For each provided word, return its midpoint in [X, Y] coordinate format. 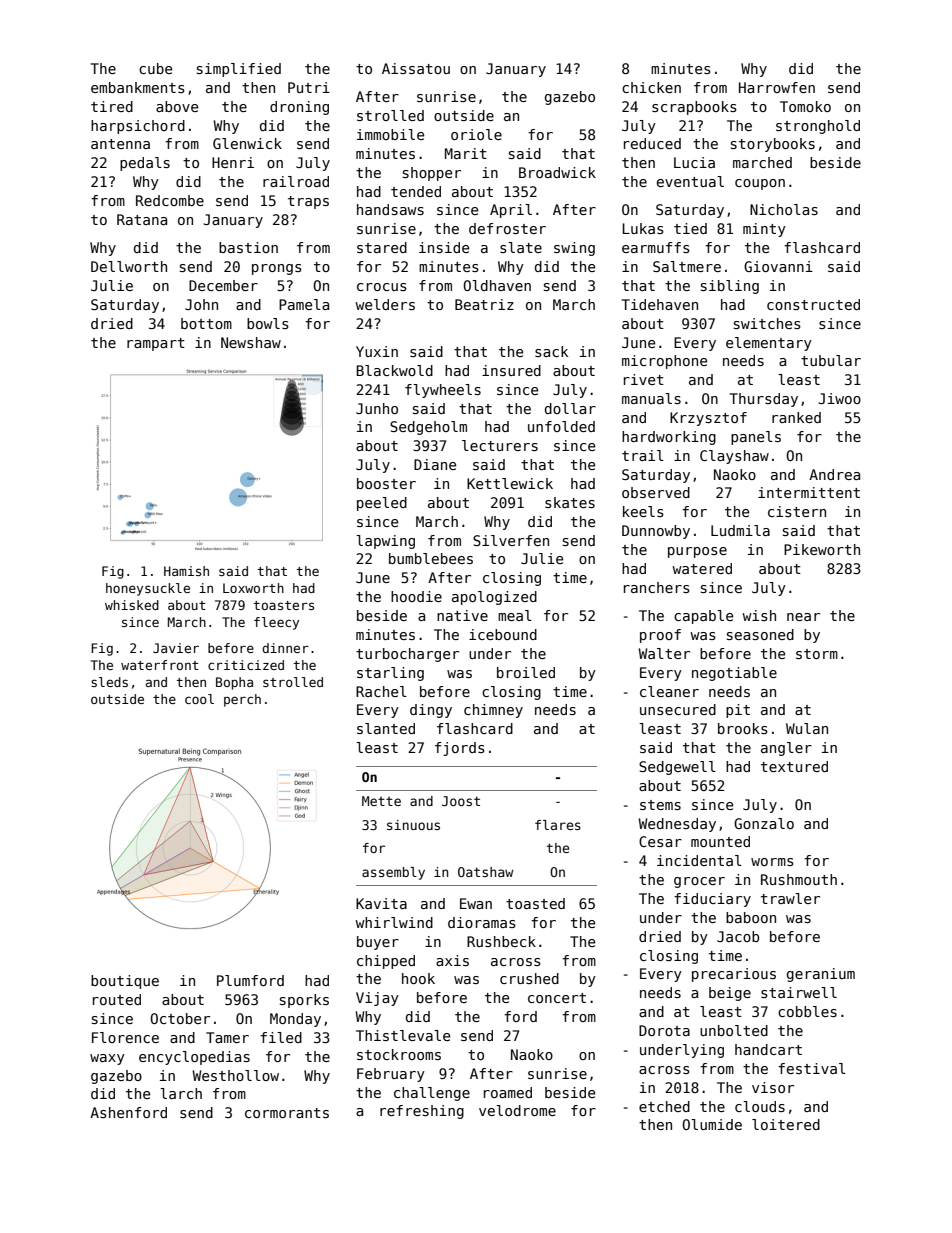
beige [730, 994]
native [462, 615]
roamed [508, 1092]
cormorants [287, 1113]
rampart [156, 344]
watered [702, 568]
